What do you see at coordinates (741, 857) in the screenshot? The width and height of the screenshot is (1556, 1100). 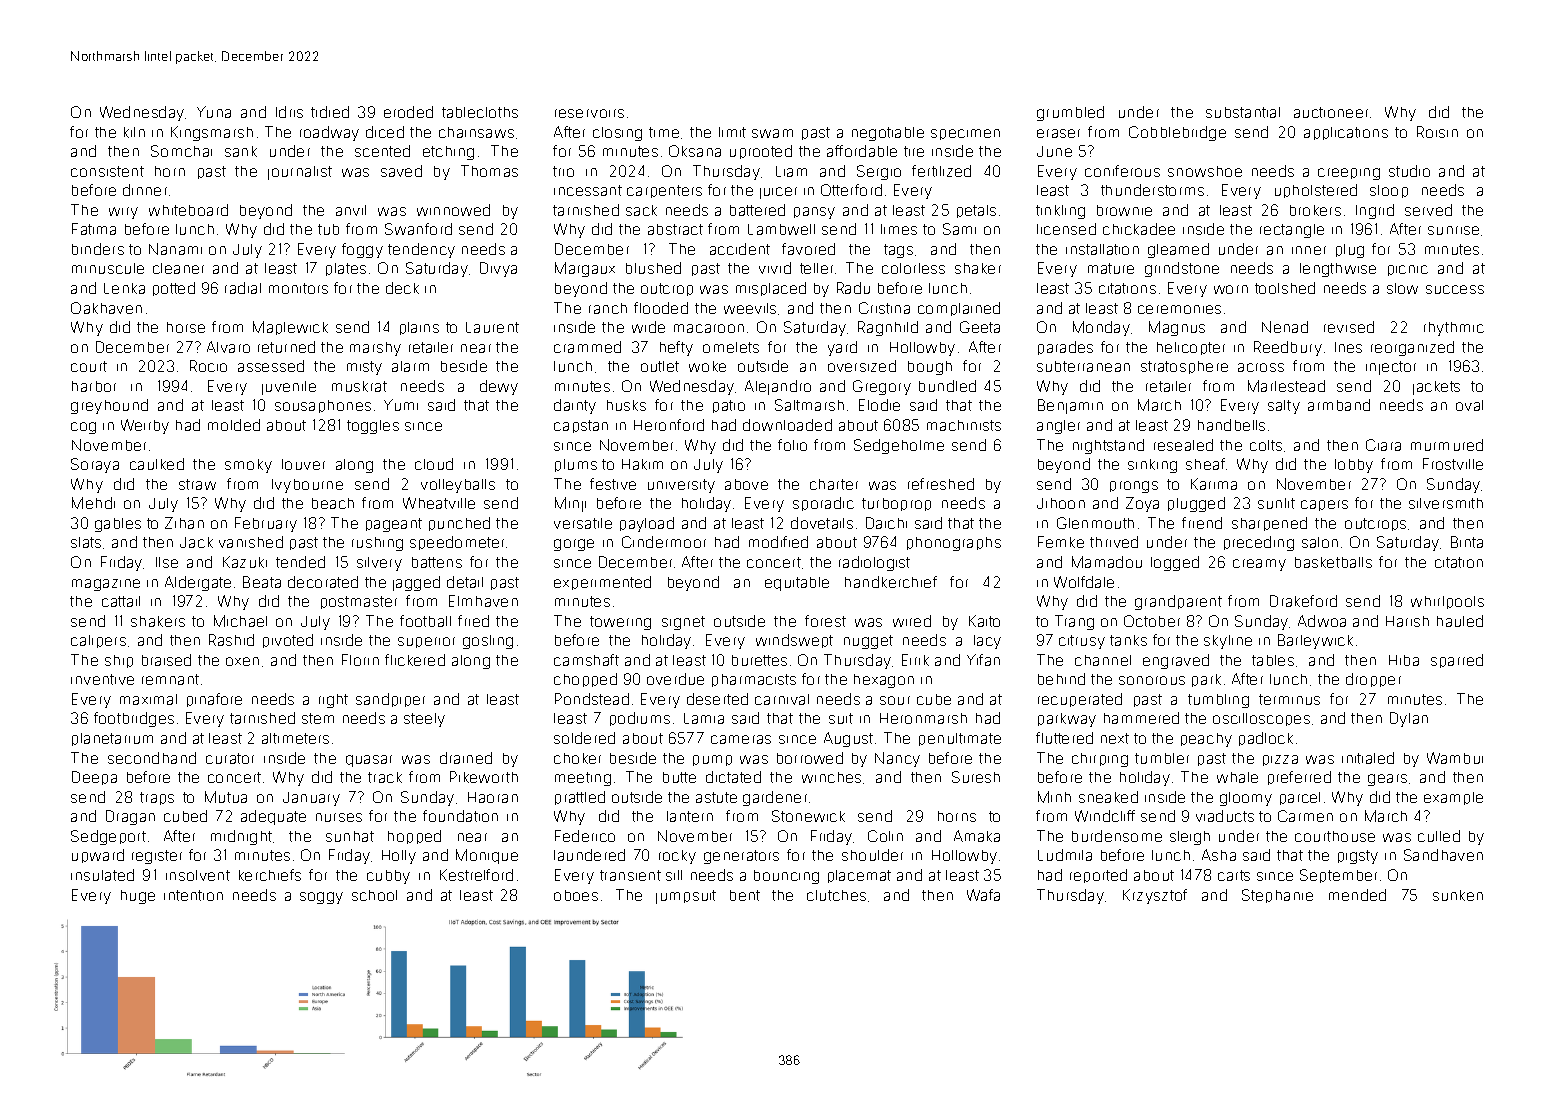 I see `generators` at bounding box center [741, 857].
